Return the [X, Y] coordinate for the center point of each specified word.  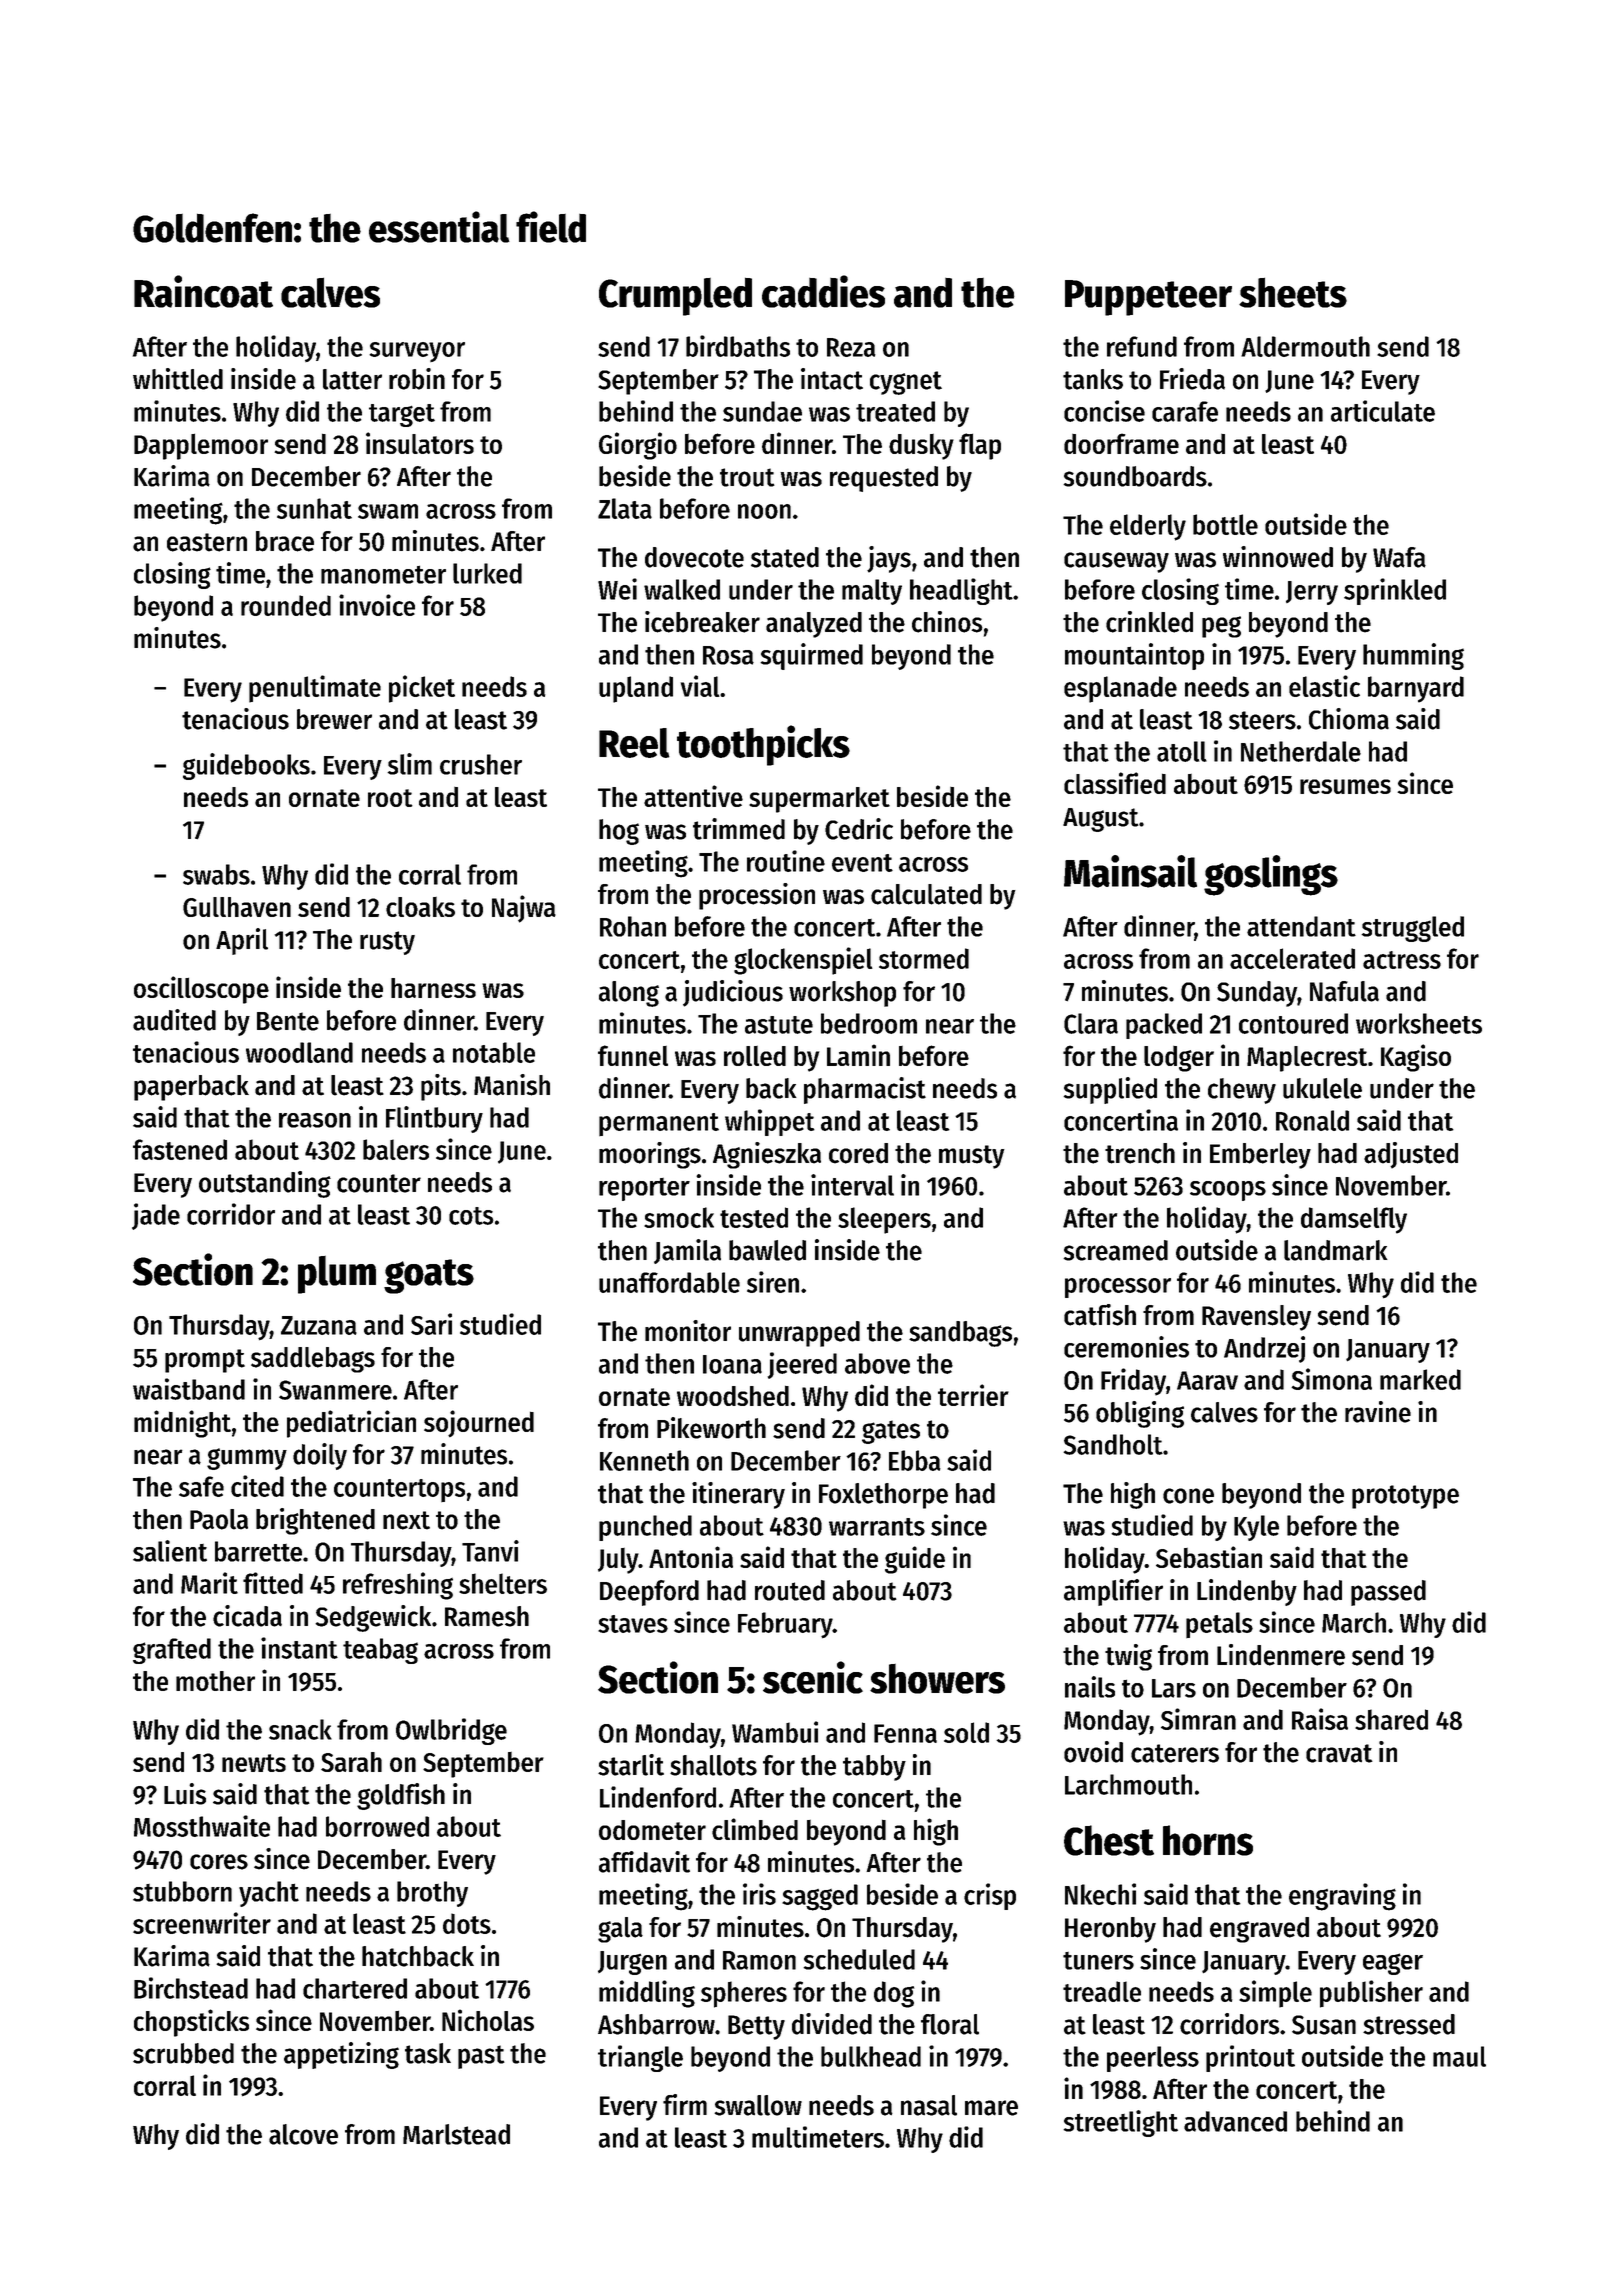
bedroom [869, 1023]
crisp [990, 1896]
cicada [247, 1616]
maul [1459, 2056]
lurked [487, 573]
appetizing [341, 2055]
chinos [947, 622]
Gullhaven [237, 907]
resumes [1345, 786]
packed [1164, 1026]
